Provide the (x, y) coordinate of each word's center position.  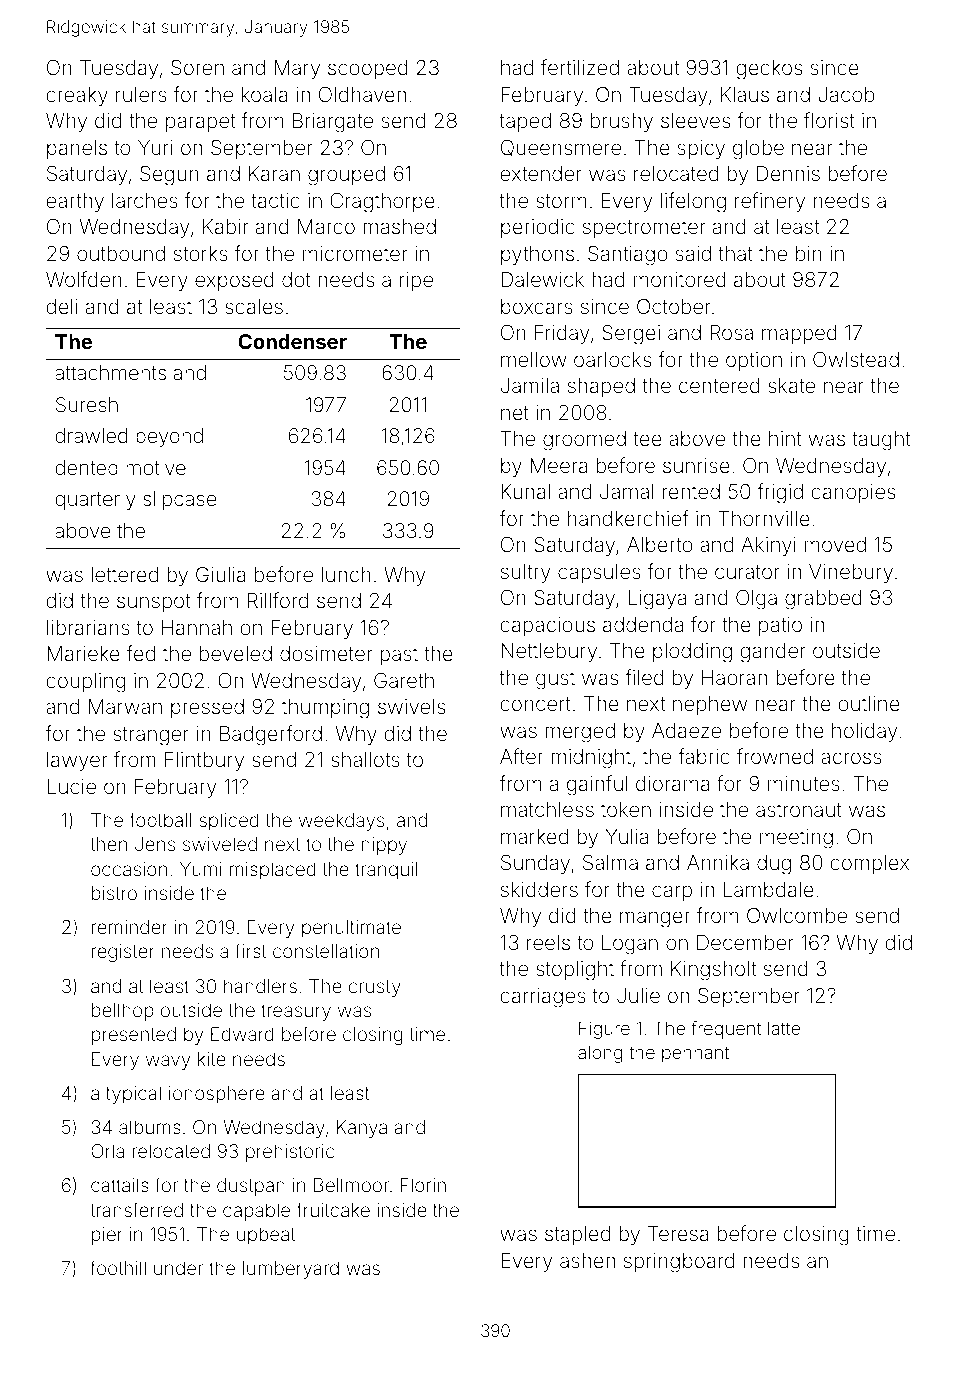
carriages (543, 998)
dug (774, 865)
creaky (77, 97)
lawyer (77, 762)
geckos (769, 70)
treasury (296, 1012)
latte (784, 1028)
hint (785, 438)
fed (141, 653)
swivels (411, 706)
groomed (584, 441)
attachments (110, 372)
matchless (547, 809)
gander (773, 653)
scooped (368, 69)
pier (107, 1236)
